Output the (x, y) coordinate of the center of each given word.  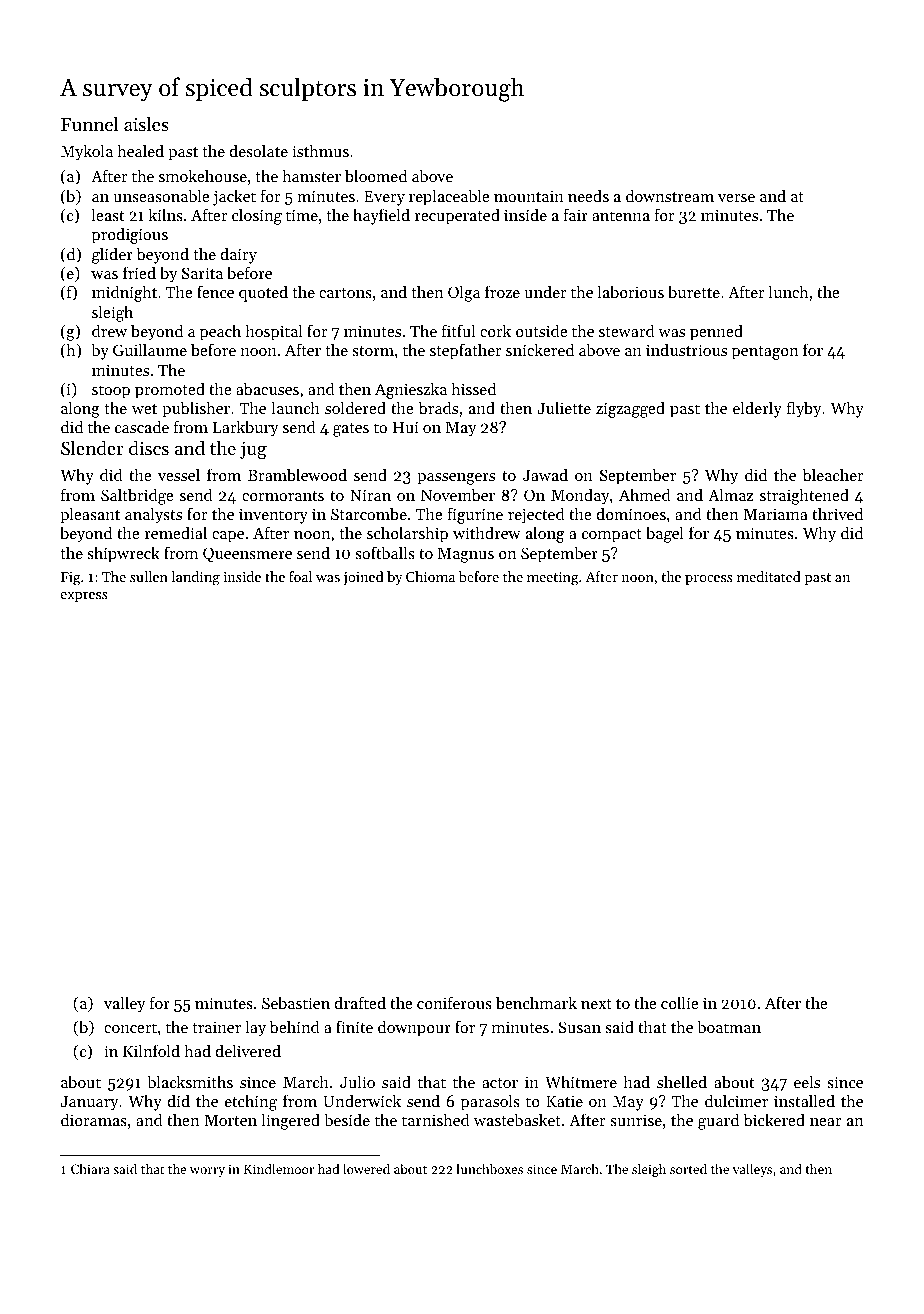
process (709, 580)
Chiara (90, 1169)
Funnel (89, 123)
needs (588, 195)
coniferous (454, 1002)
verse (736, 198)
